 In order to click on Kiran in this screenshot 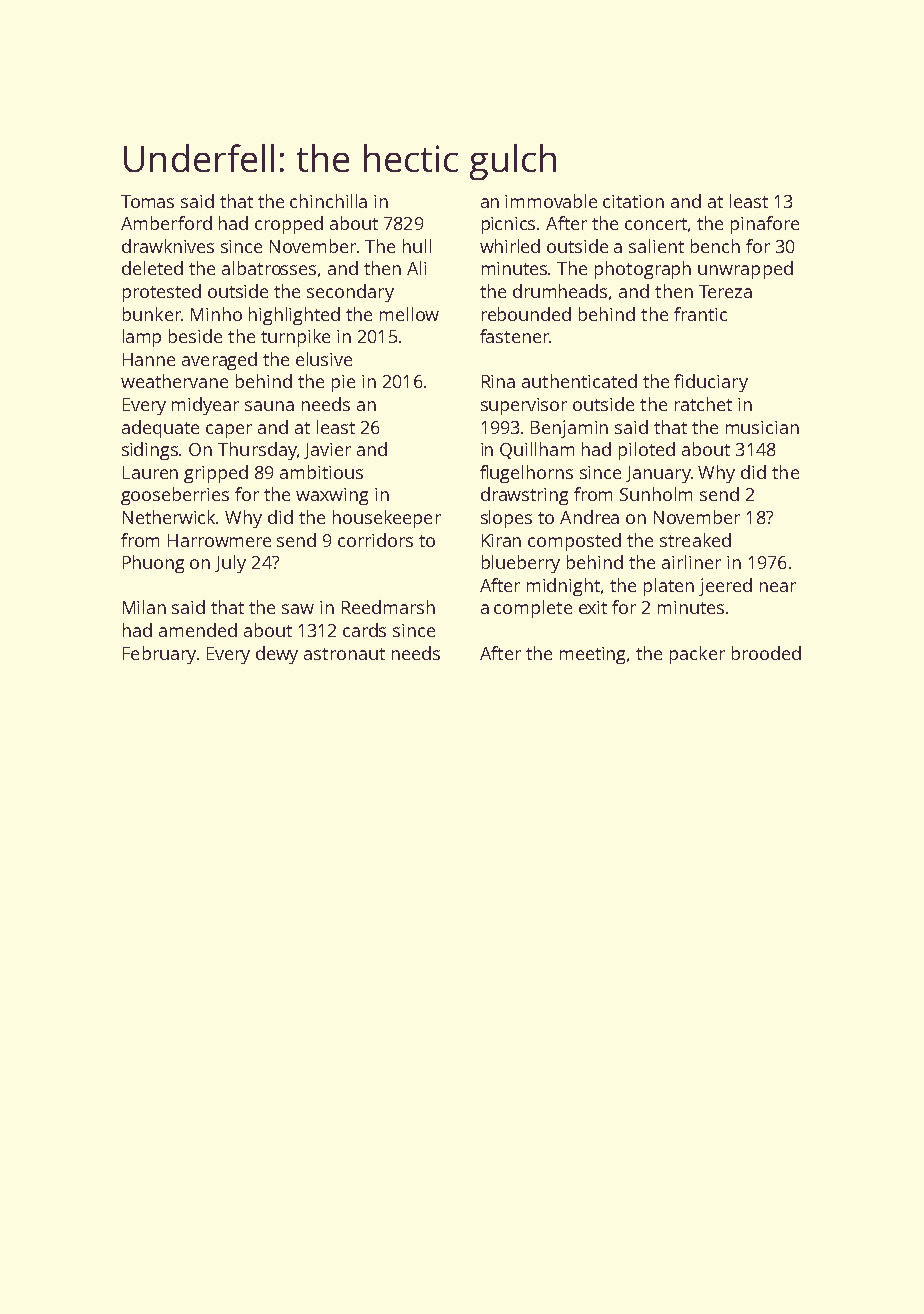, I will do `click(501, 540)`.
